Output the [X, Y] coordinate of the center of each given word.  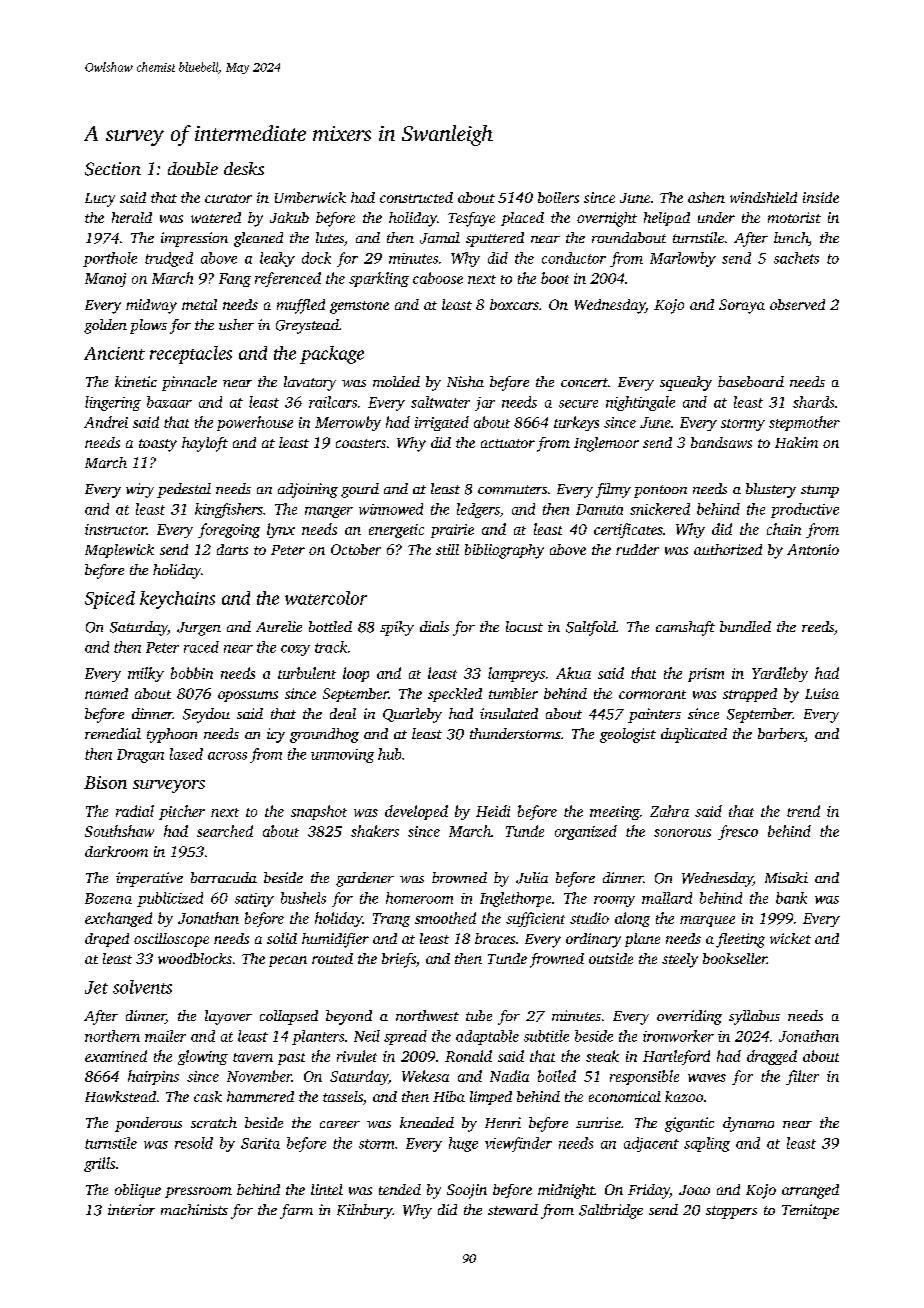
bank [791, 898]
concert [584, 382]
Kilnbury [364, 1211]
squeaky [686, 383]
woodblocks [195, 958]
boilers [558, 197]
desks [244, 168]
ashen [706, 197]
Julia [532, 878]
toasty [158, 445]
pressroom [198, 1192]
